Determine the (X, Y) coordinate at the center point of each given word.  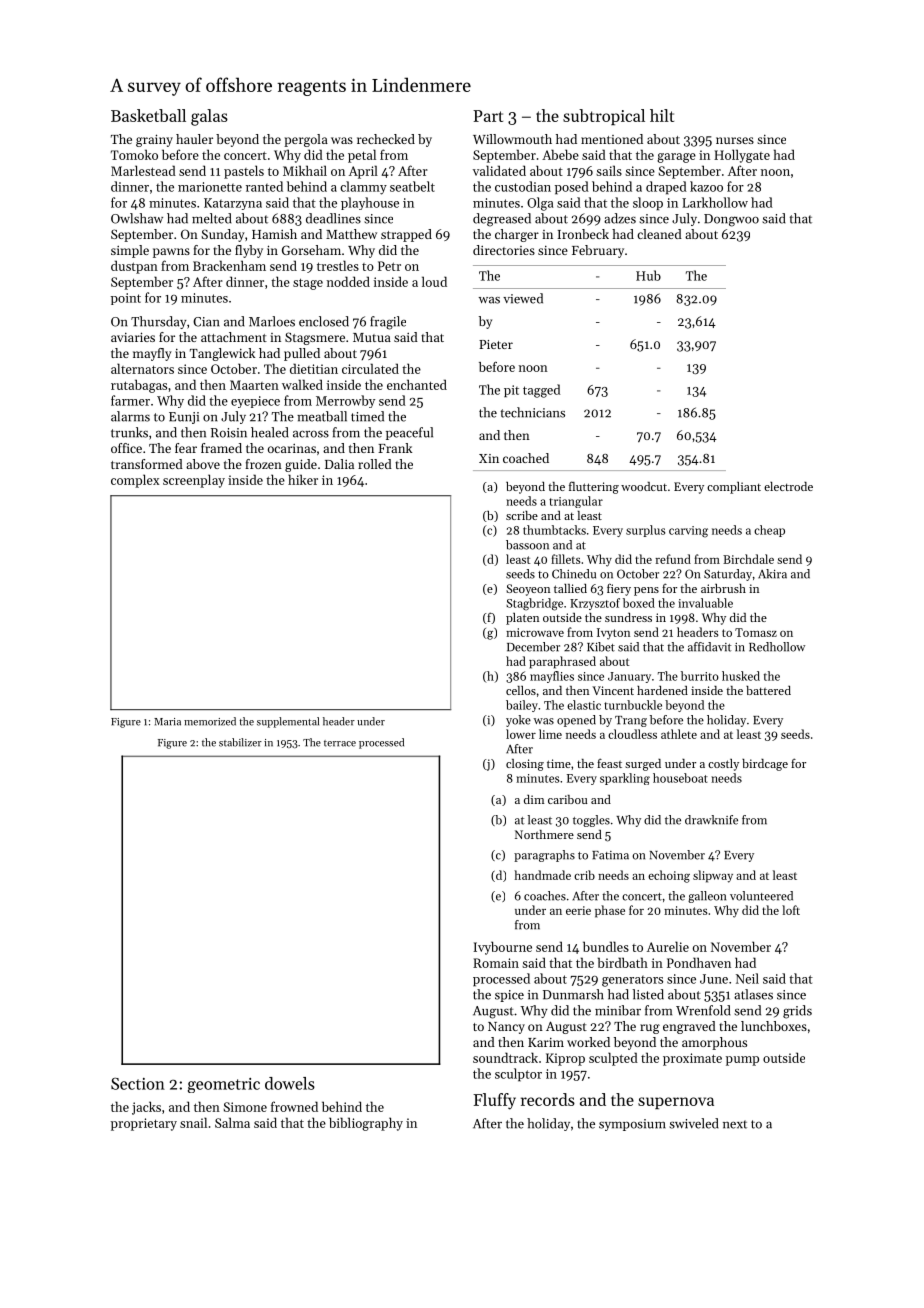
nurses (735, 140)
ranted (264, 186)
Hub (648, 275)
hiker (303, 479)
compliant (734, 488)
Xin (489, 458)
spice (509, 996)
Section (138, 1084)
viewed (523, 298)
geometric (224, 1085)
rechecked (386, 139)
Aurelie (668, 946)
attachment (234, 337)
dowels (290, 1083)
